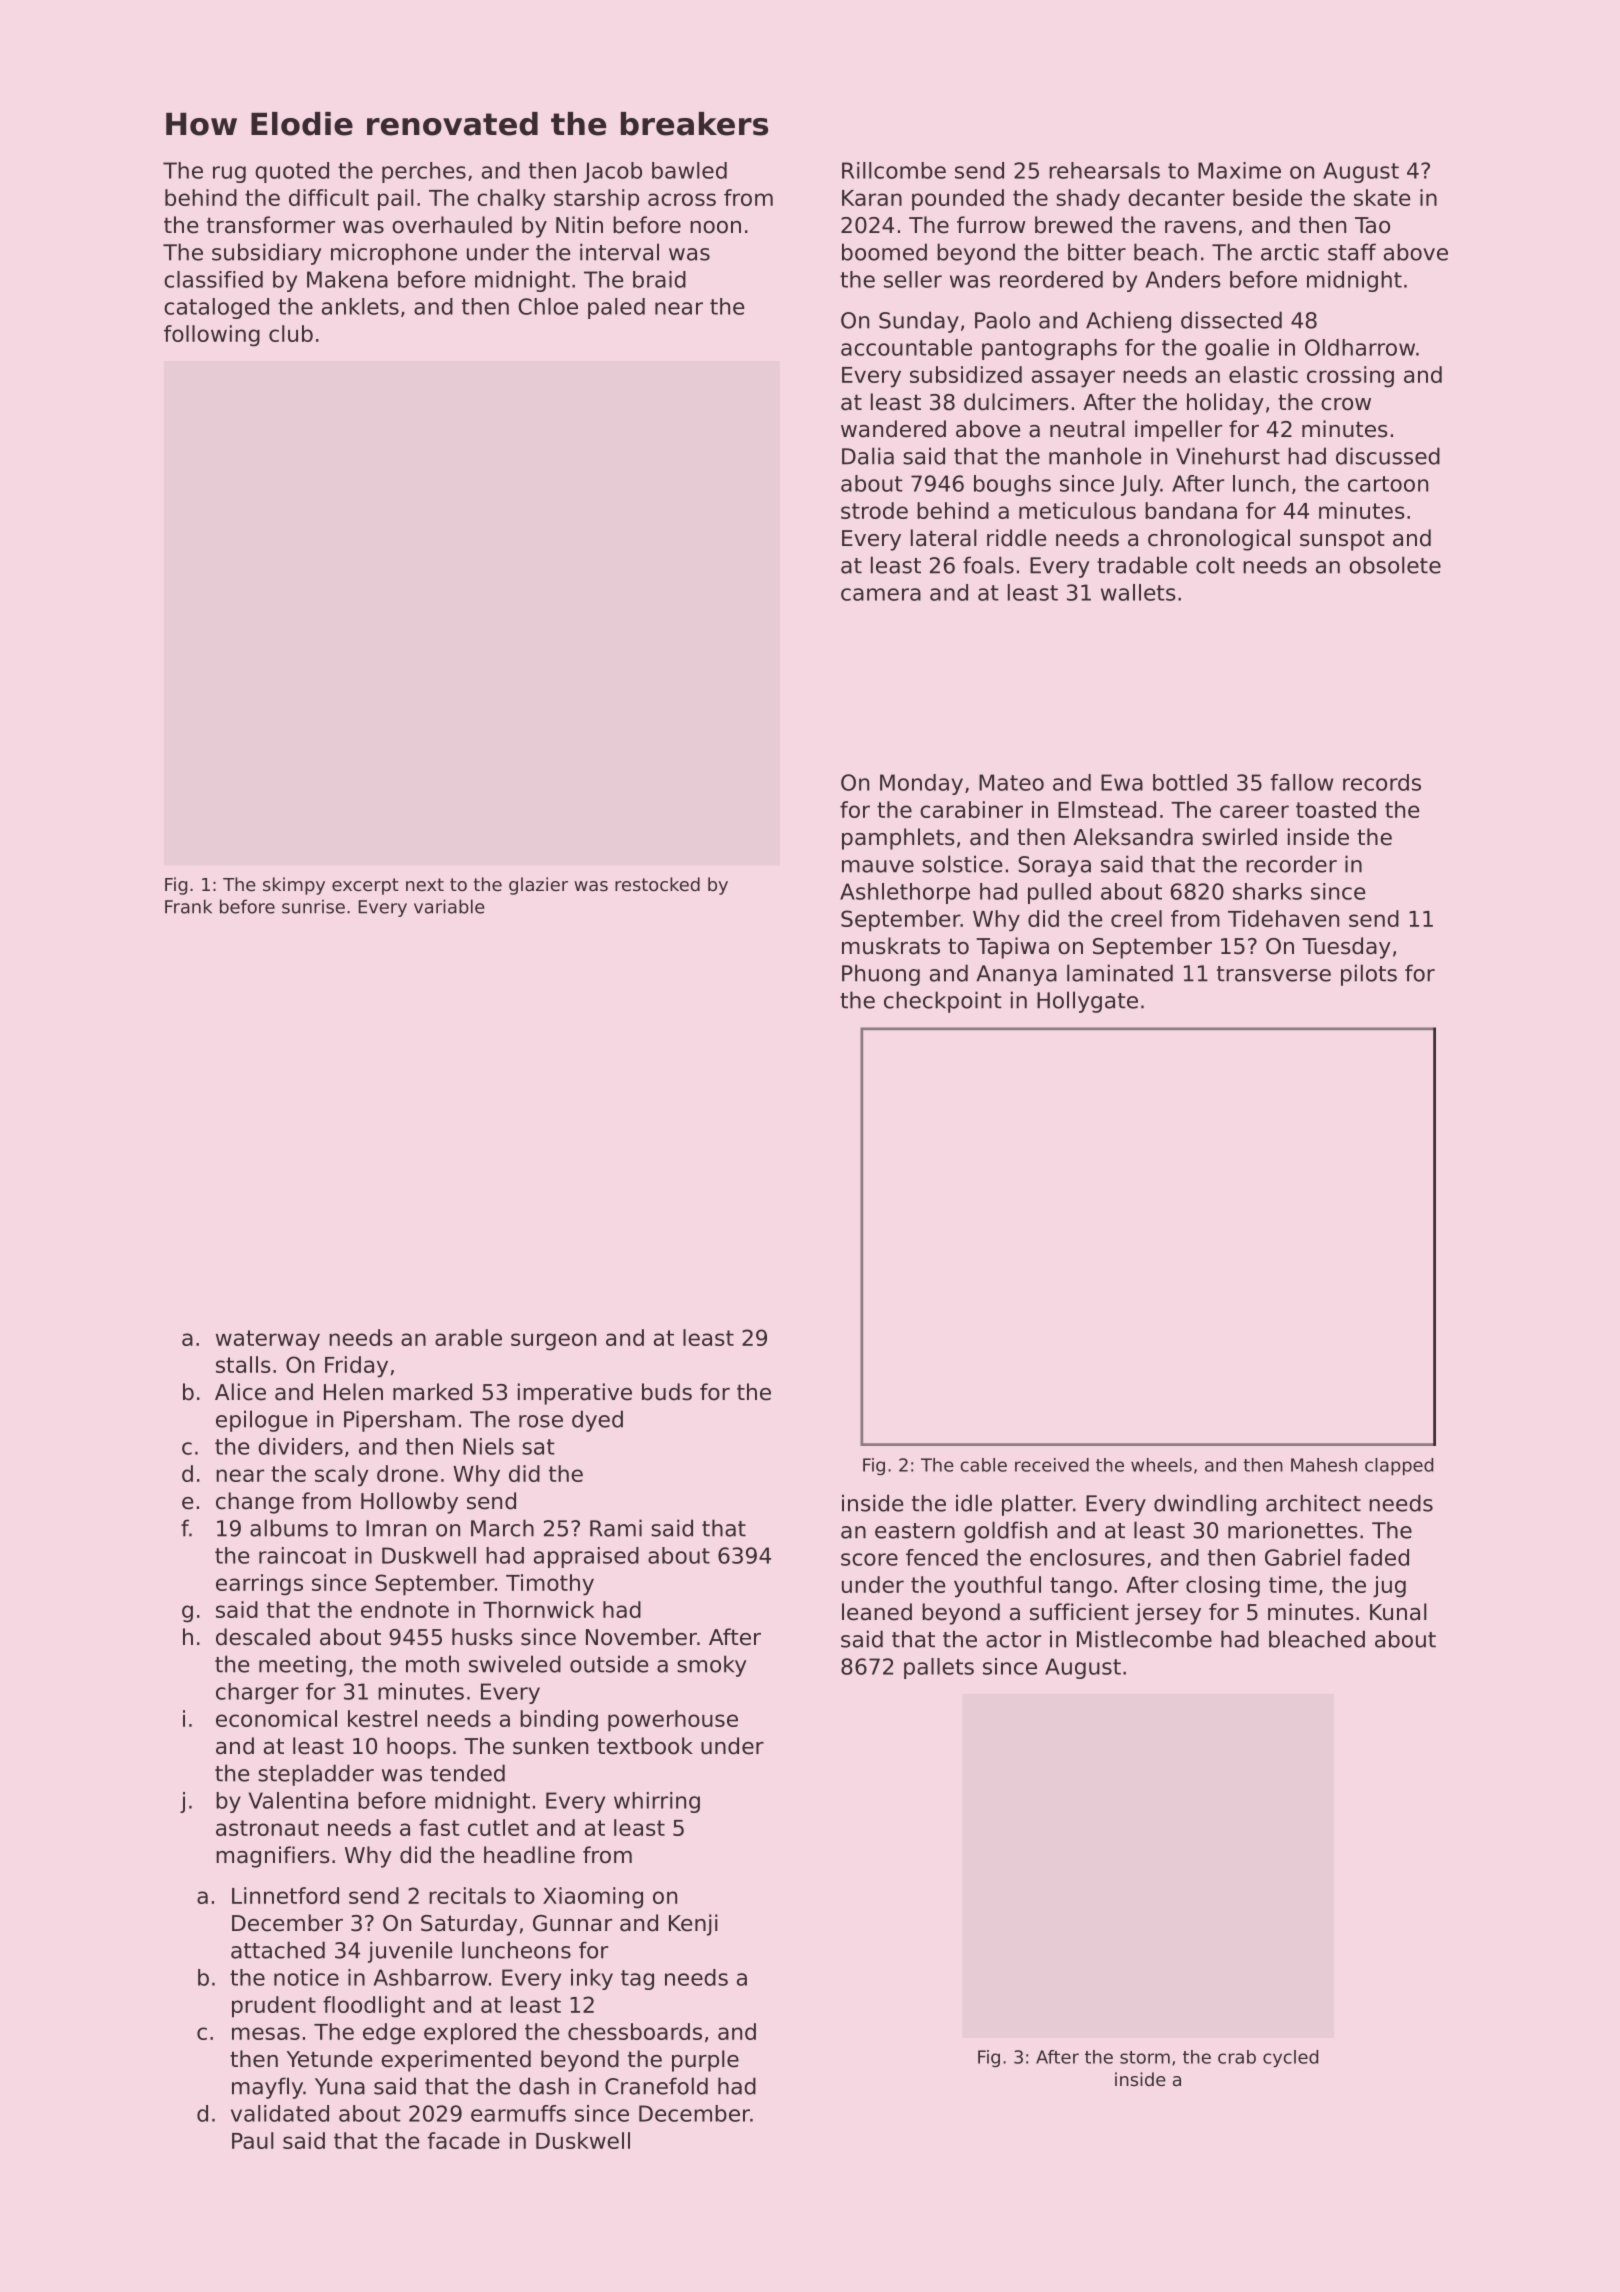 Image resolution: width=1620 pixels, height=2292 pixels. Describe the element at coordinates (212, 336) in the screenshot. I see `following` at that location.
